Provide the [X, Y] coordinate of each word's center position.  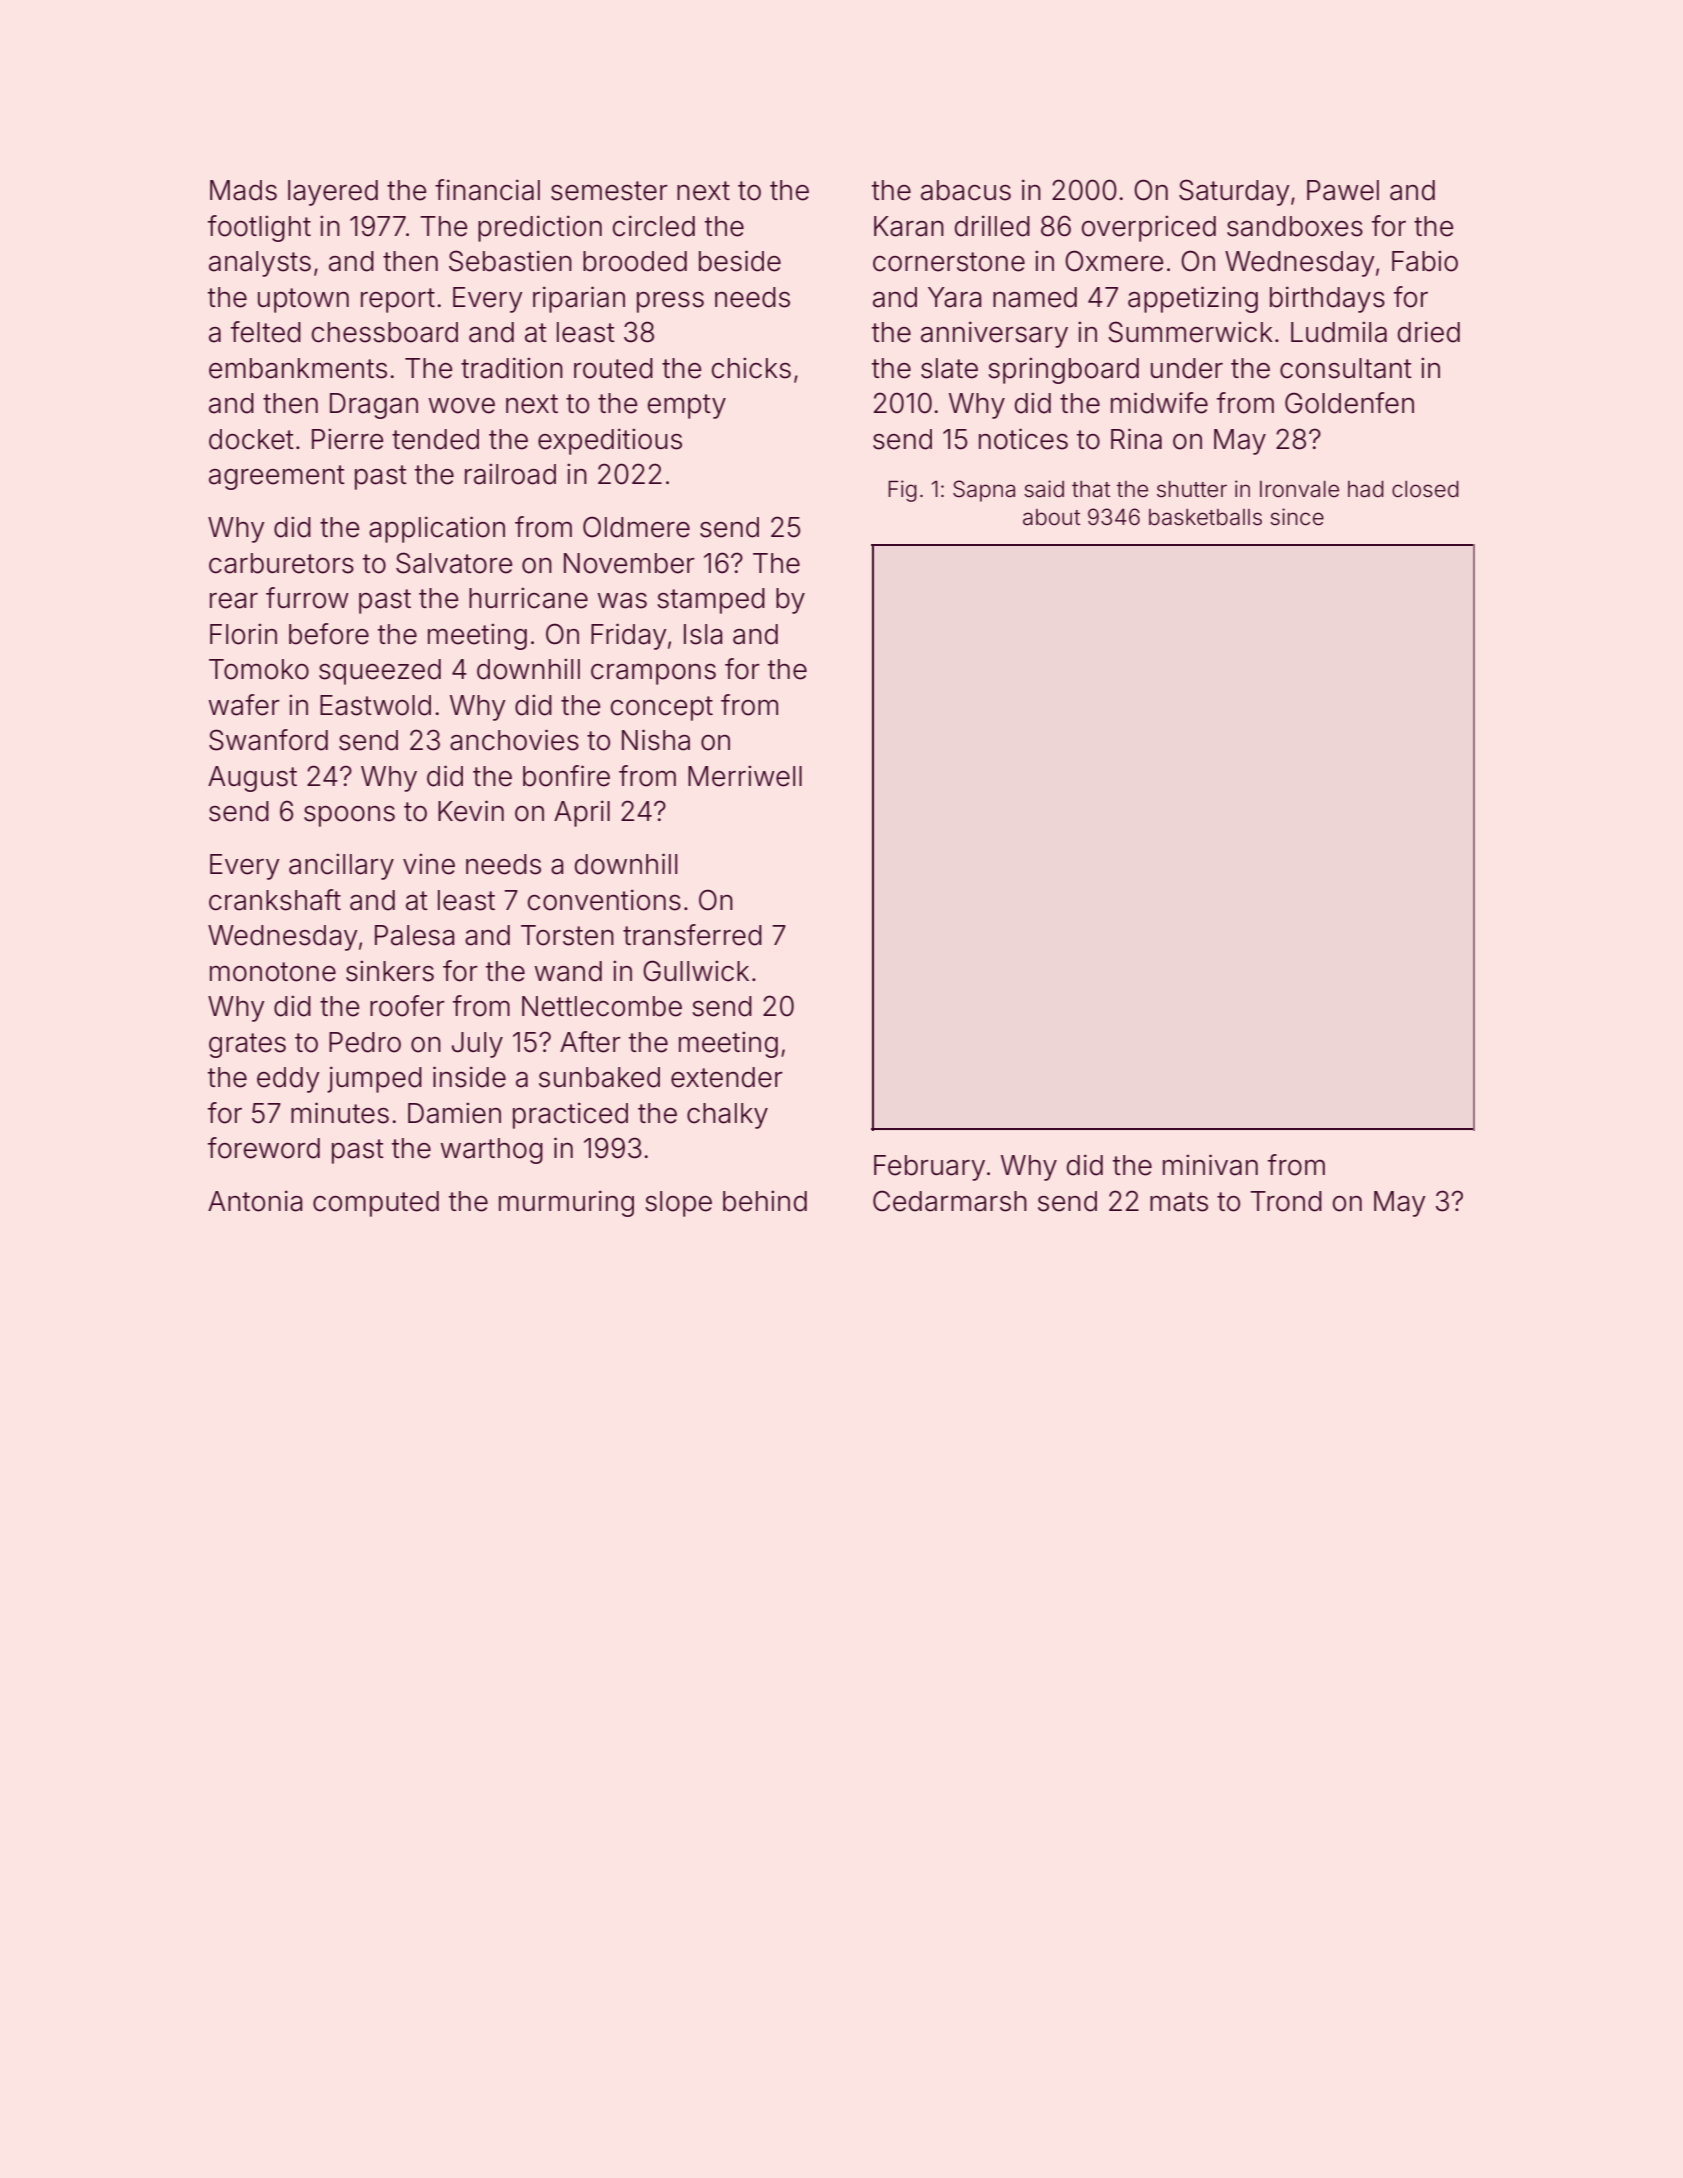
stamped [711, 601]
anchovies [514, 740]
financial [487, 190]
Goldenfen [1349, 403]
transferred [692, 935]
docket [251, 439]
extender [727, 1077]
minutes [340, 1113]
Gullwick [696, 971]
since [1297, 517]
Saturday [1234, 192]
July [477, 1045]
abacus [966, 190]
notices [1023, 439]
